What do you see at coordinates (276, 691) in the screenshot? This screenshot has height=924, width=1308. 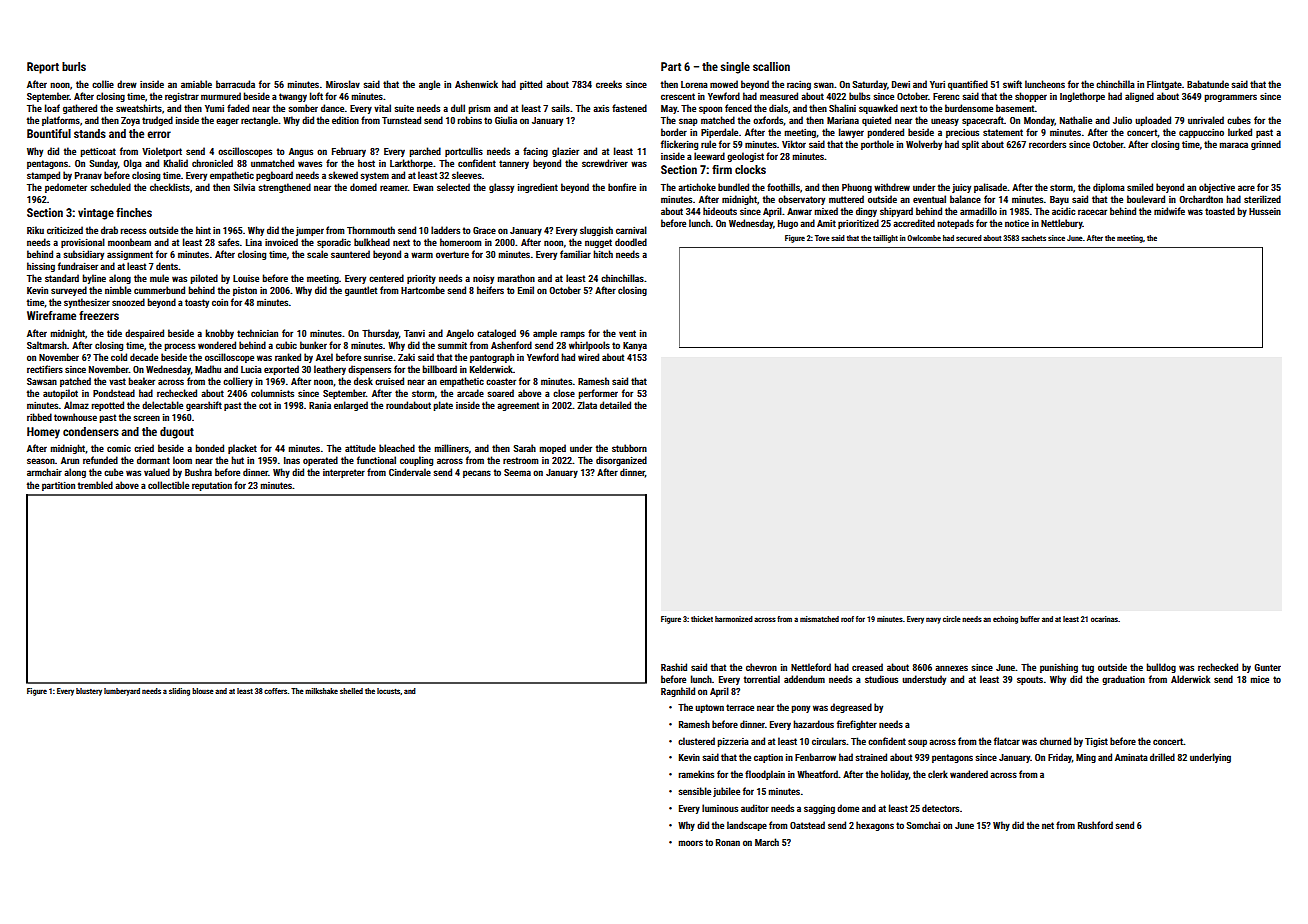 I see `coffers` at bounding box center [276, 691].
